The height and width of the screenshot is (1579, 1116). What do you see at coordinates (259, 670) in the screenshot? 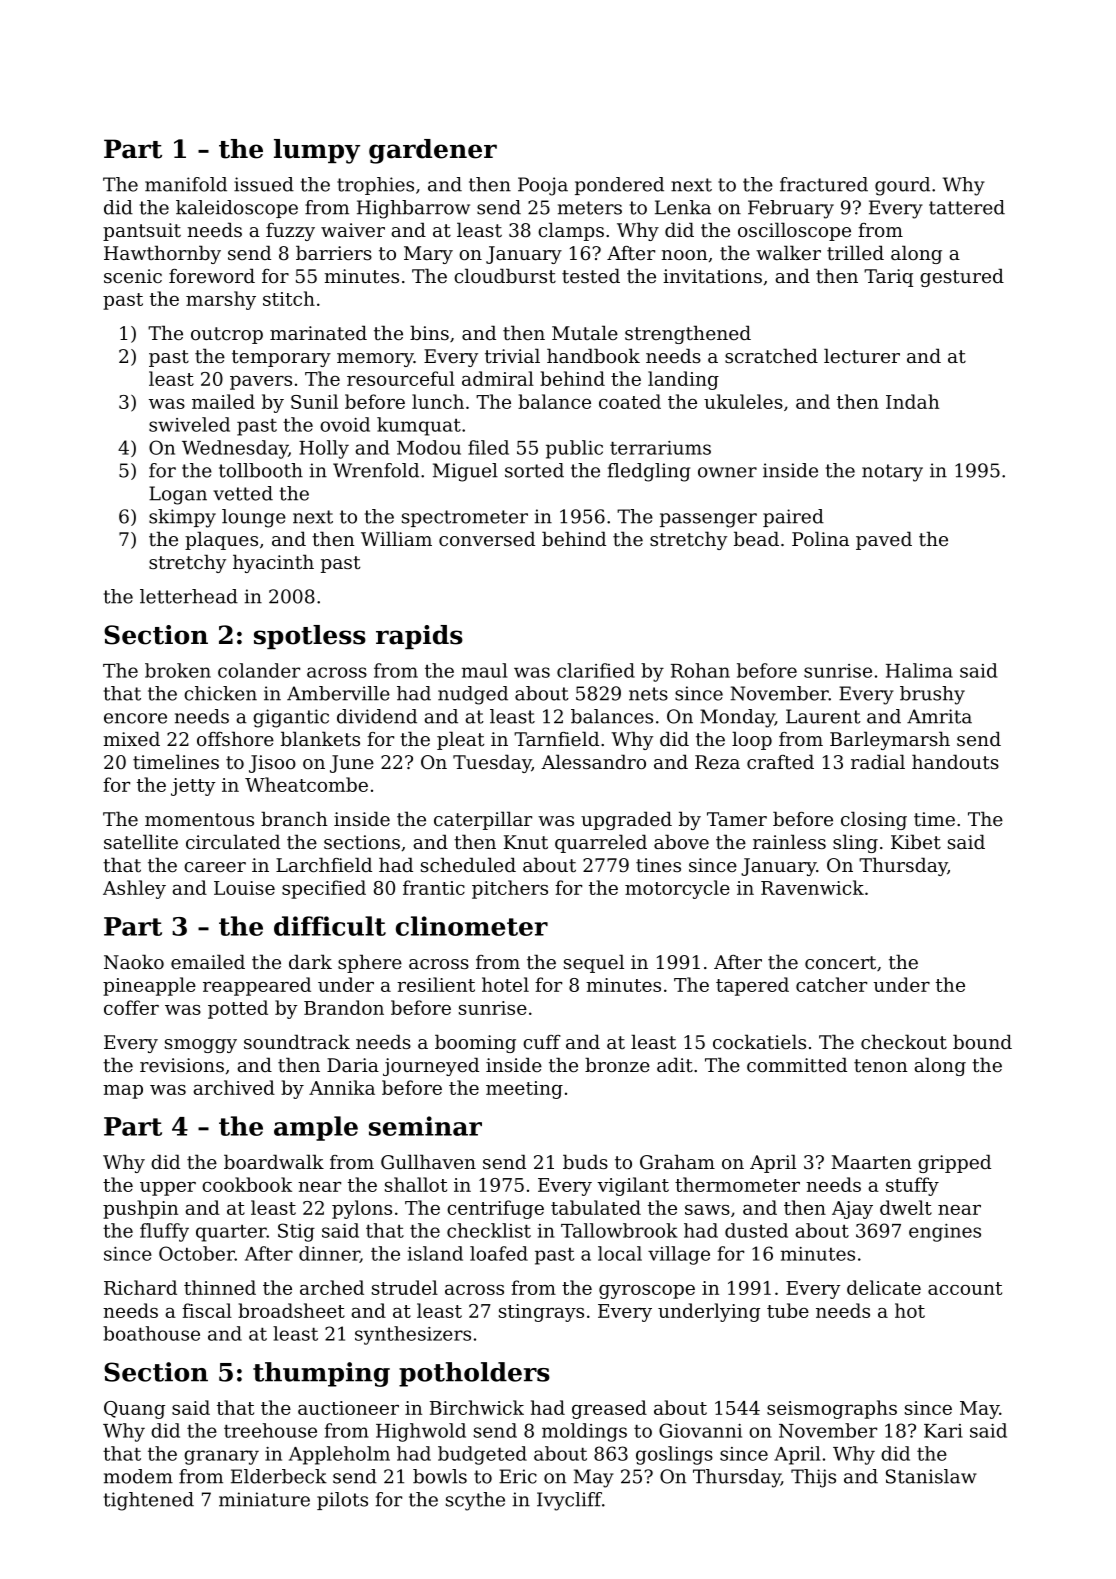
I see `colander` at bounding box center [259, 670].
